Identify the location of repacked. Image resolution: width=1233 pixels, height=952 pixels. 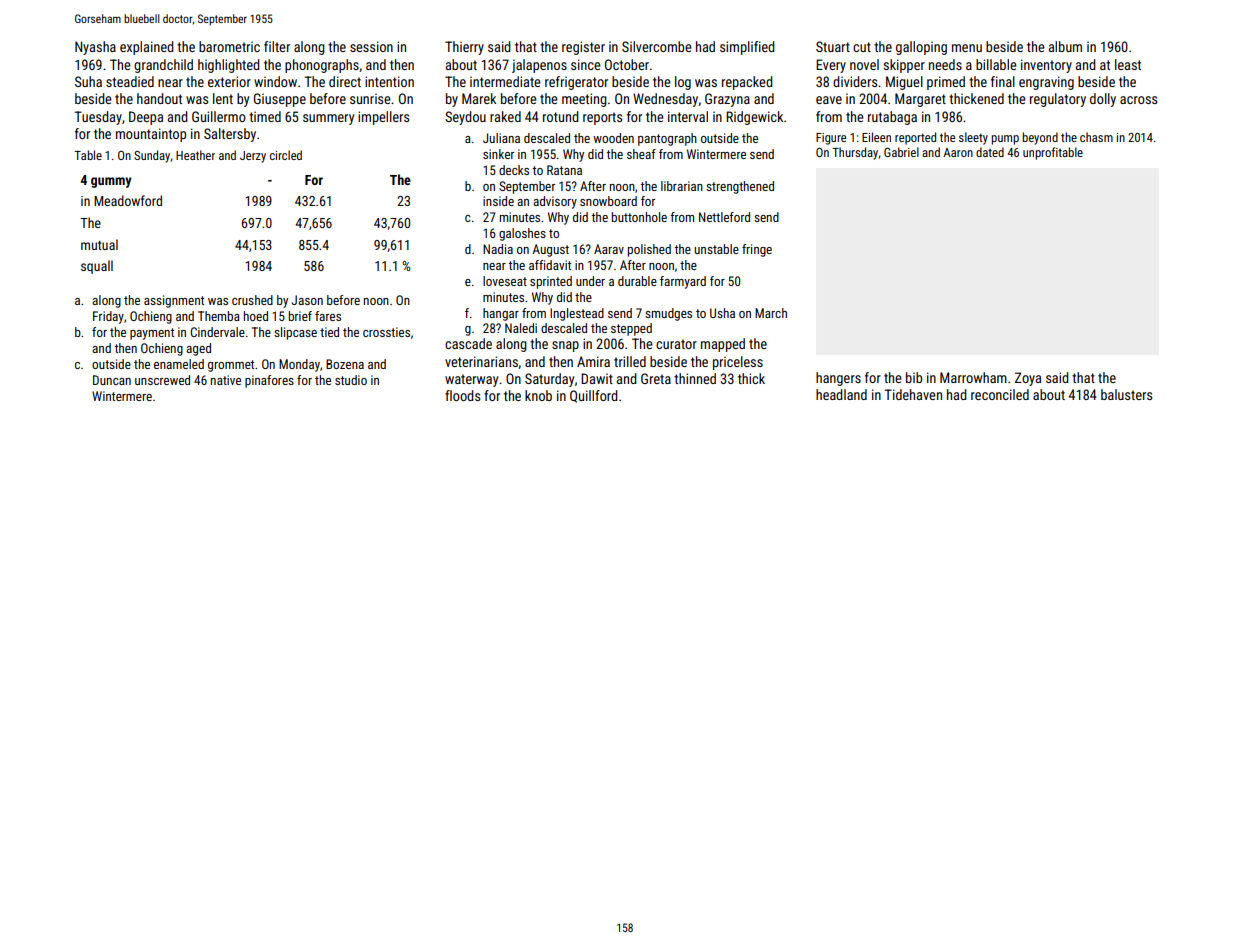
(747, 83).
